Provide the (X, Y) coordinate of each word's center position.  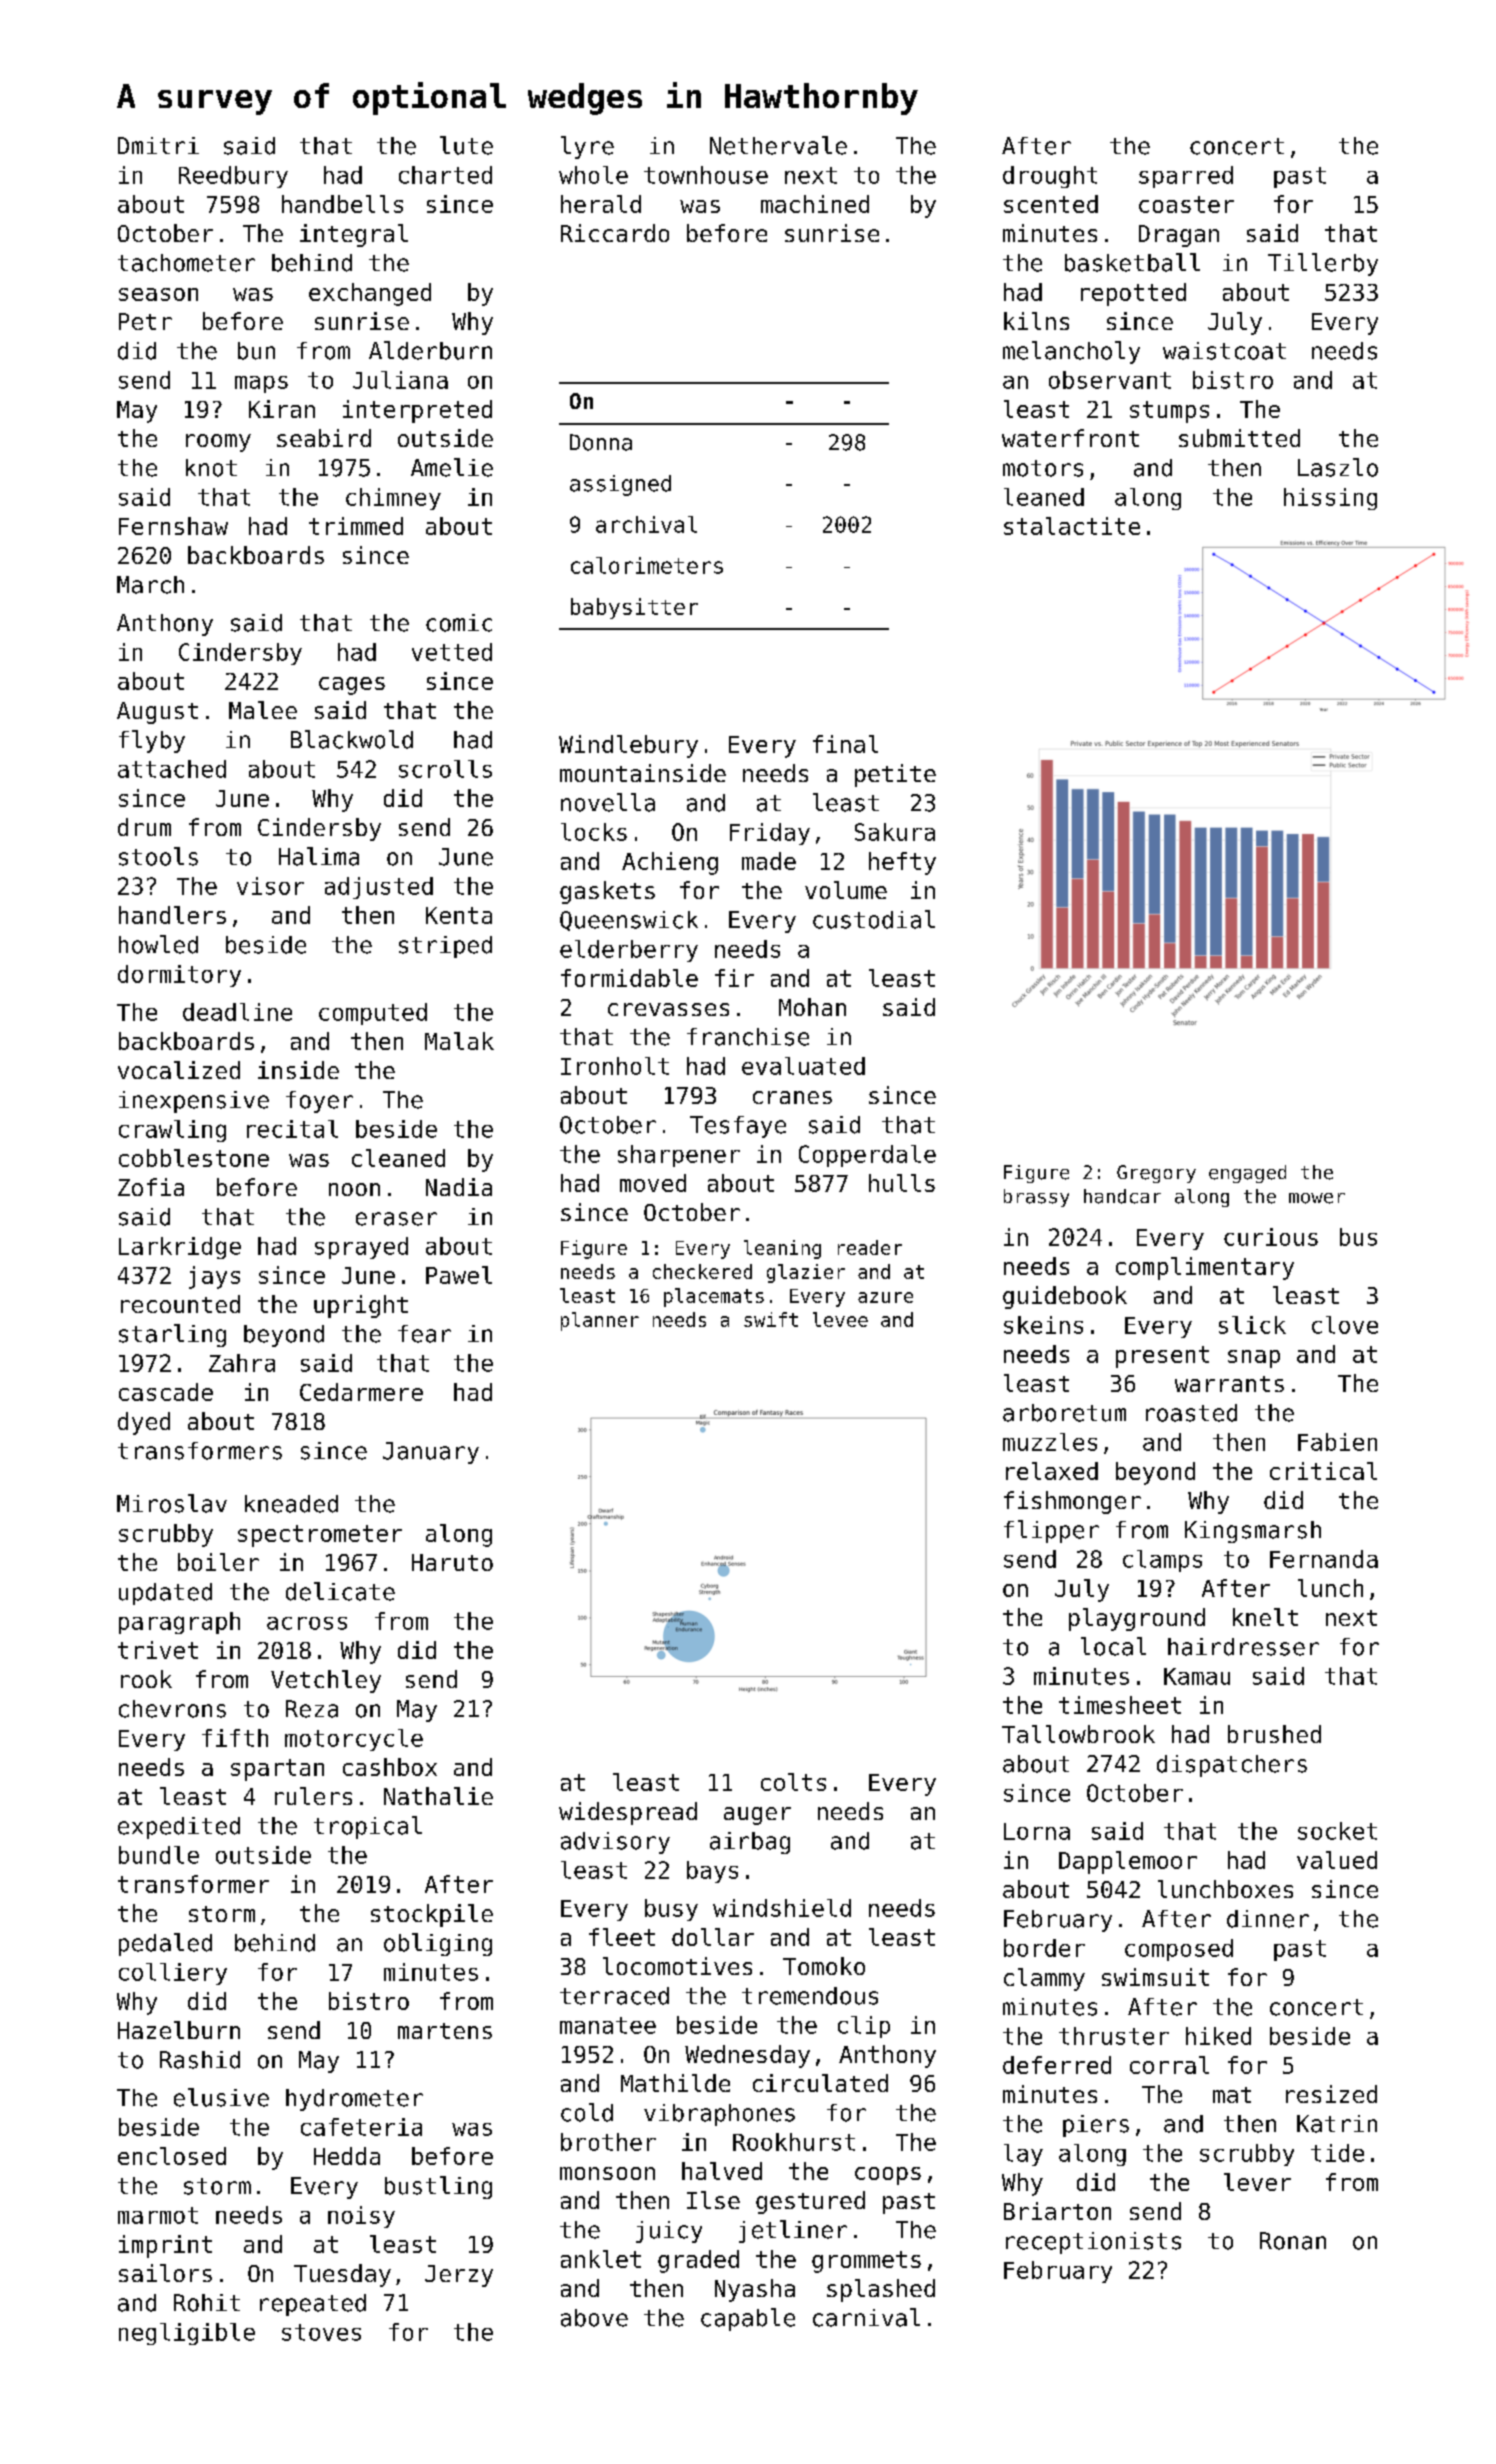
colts (793, 1782)
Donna (601, 442)
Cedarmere (361, 1392)
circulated (820, 2083)
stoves (321, 2332)
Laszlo (1338, 467)
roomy (218, 443)
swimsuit (1155, 1977)
